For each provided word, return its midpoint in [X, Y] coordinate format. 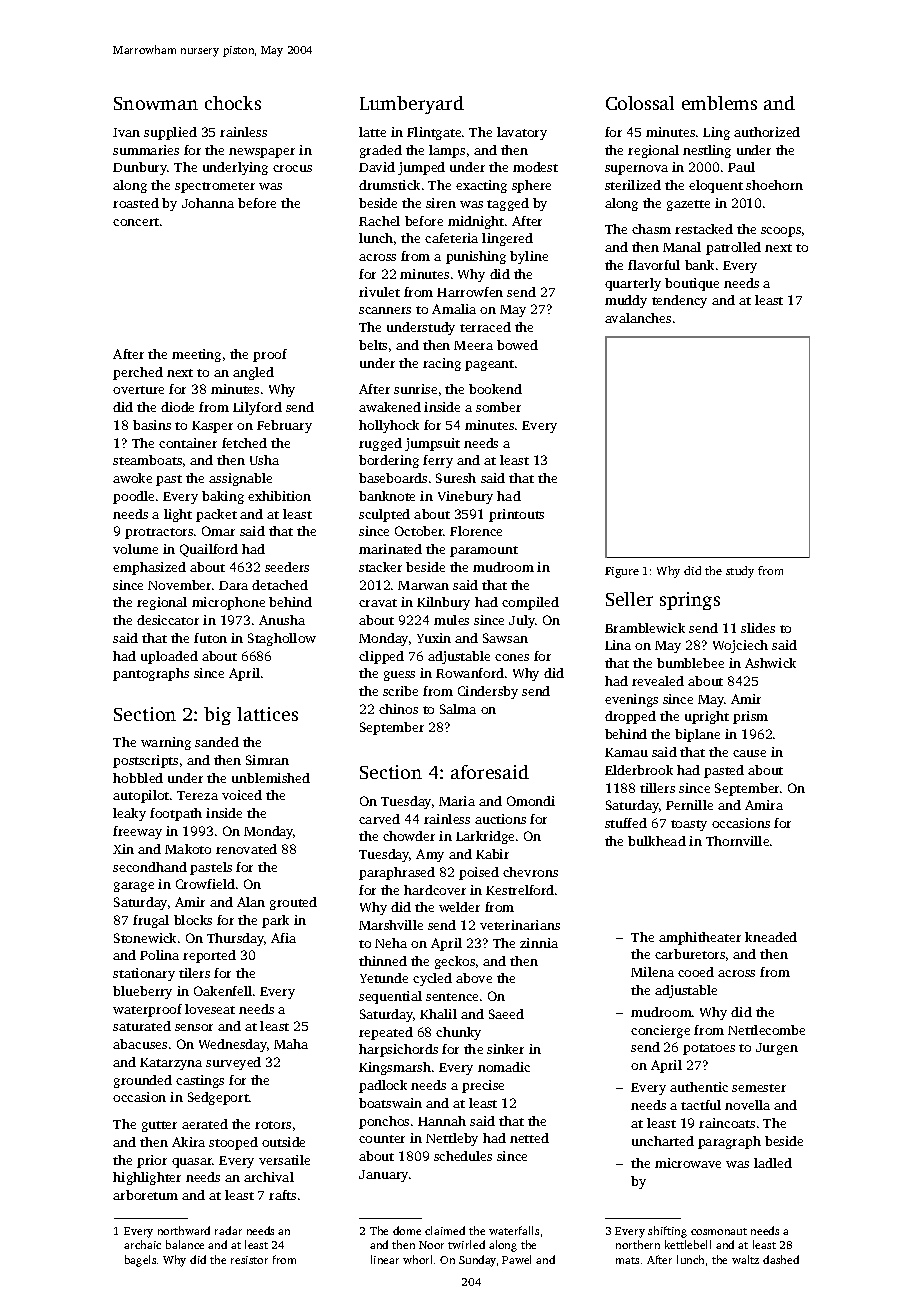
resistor [249, 1260]
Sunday [477, 1261]
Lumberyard [412, 105]
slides [758, 628]
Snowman [156, 103]
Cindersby [488, 692]
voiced [242, 795]
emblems [719, 103]
